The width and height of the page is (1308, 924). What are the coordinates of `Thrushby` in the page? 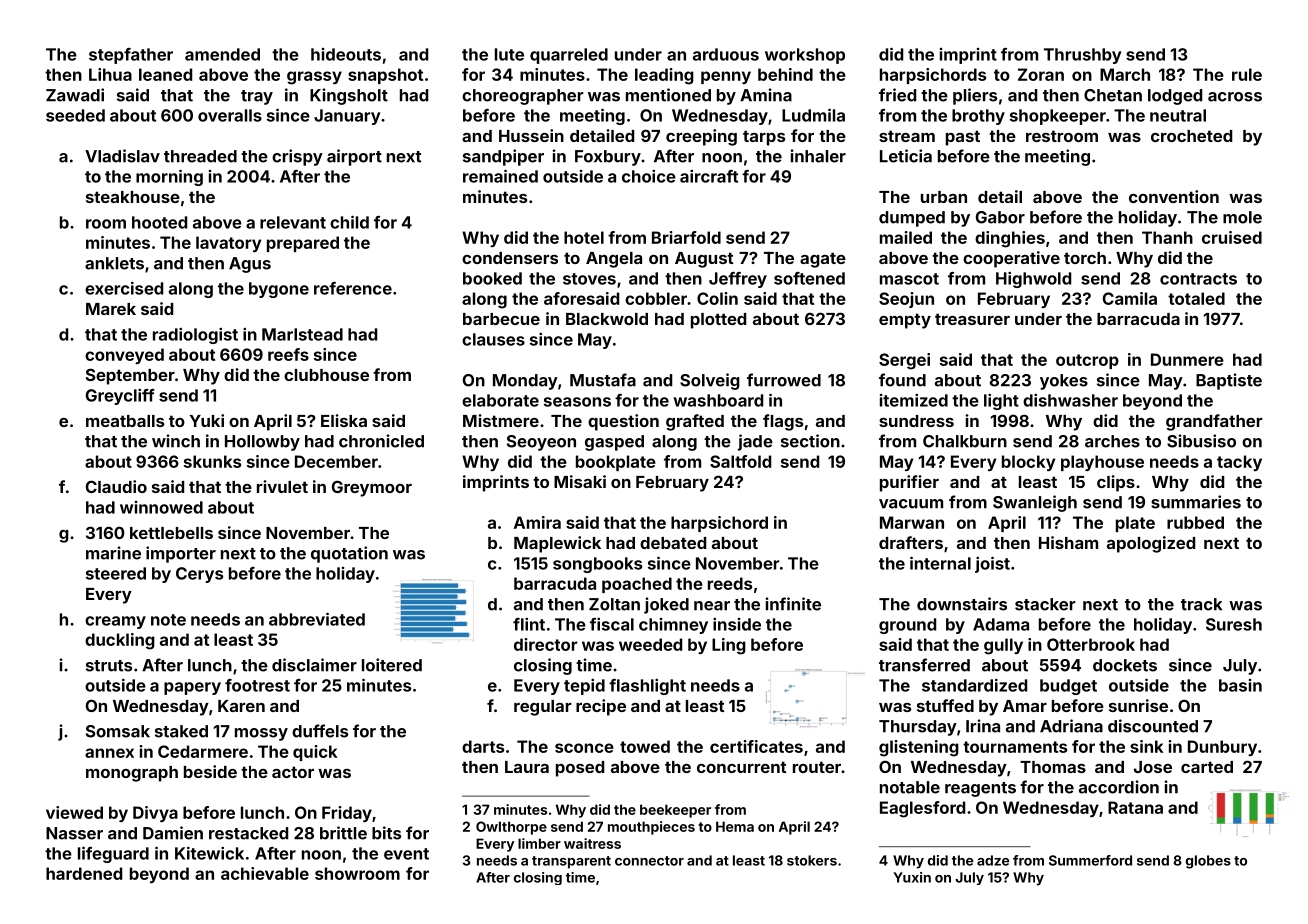 It's located at (1083, 56).
